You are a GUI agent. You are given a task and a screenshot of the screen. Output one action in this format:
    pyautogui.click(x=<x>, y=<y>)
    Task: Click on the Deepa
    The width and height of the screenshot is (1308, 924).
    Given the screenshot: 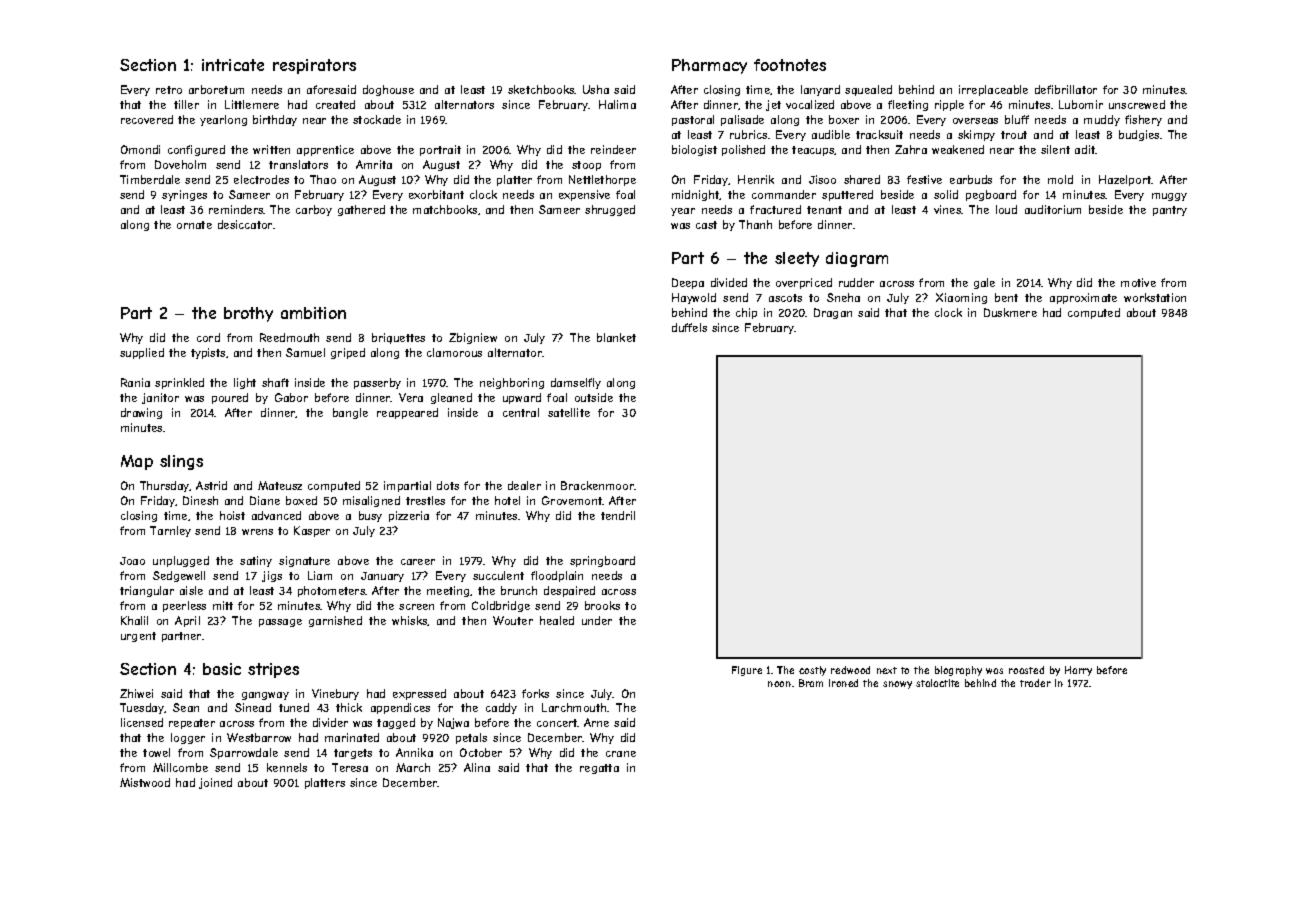 What is the action you would take?
    pyautogui.click(x=688, y=283)
